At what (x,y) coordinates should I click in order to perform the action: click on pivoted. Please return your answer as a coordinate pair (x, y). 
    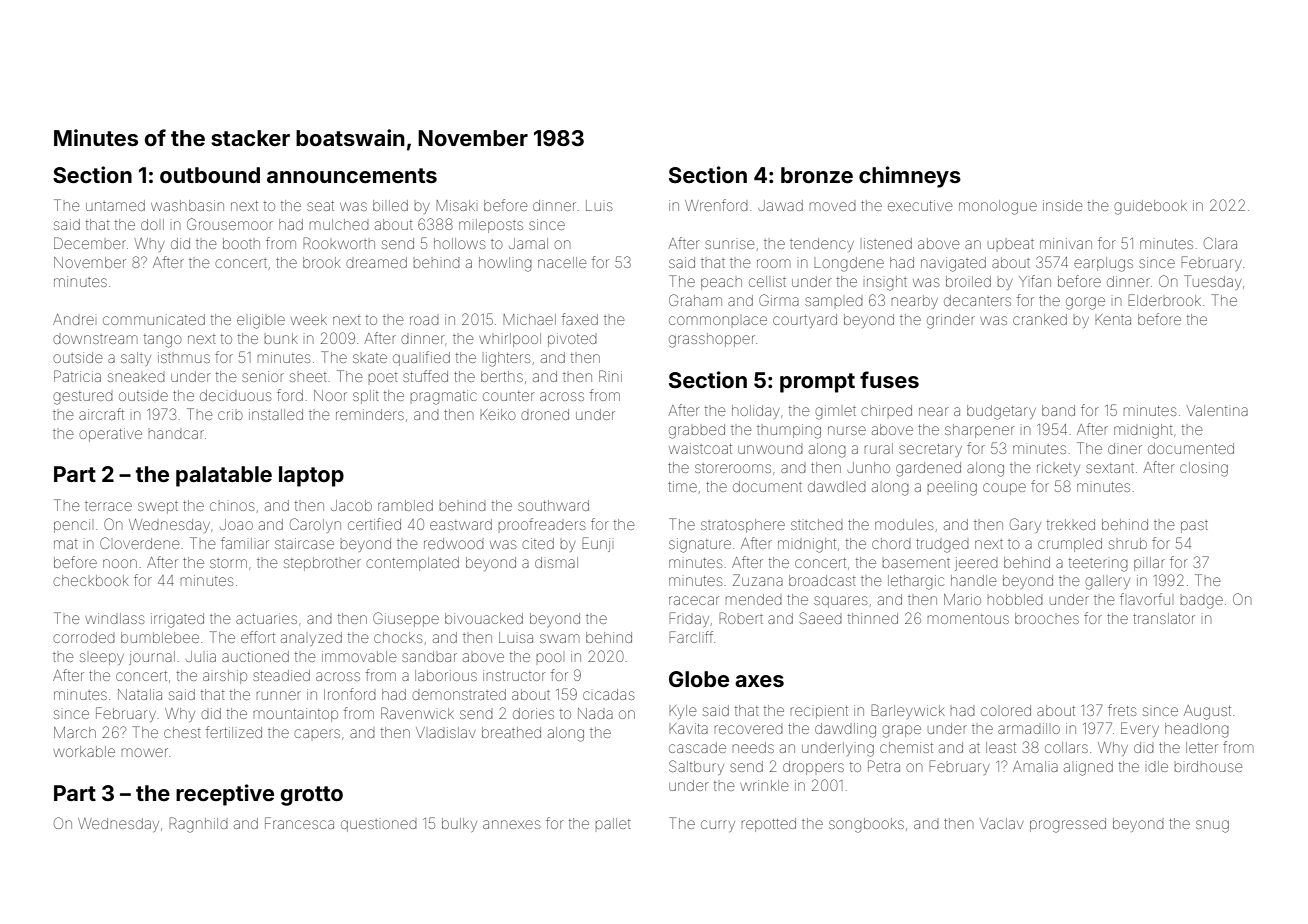
    Looking at the image, I should click on (572, 340).
